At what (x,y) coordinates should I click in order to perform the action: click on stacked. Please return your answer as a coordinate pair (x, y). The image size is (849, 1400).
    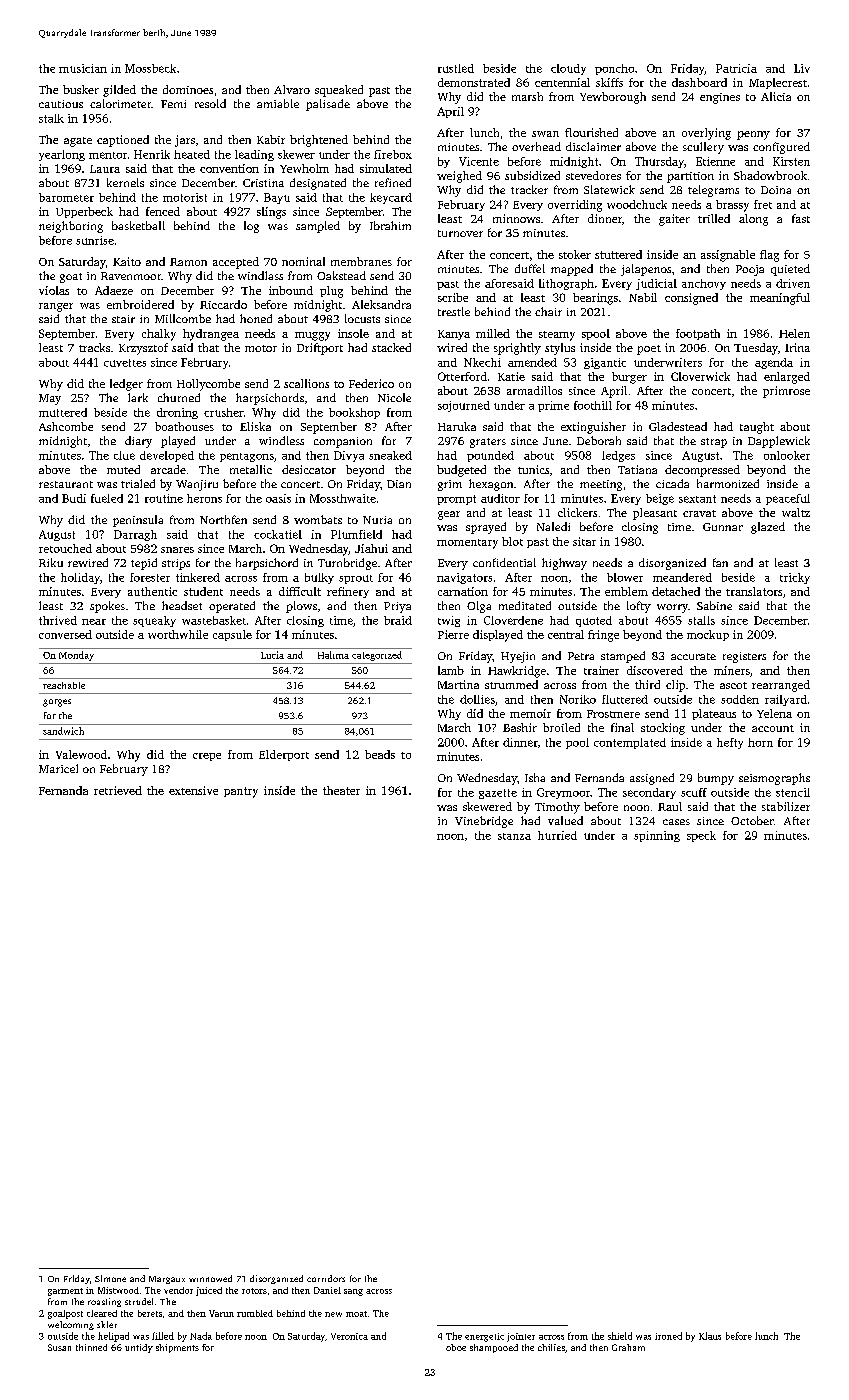
    Looking at the image, I should click on (391, 347).
